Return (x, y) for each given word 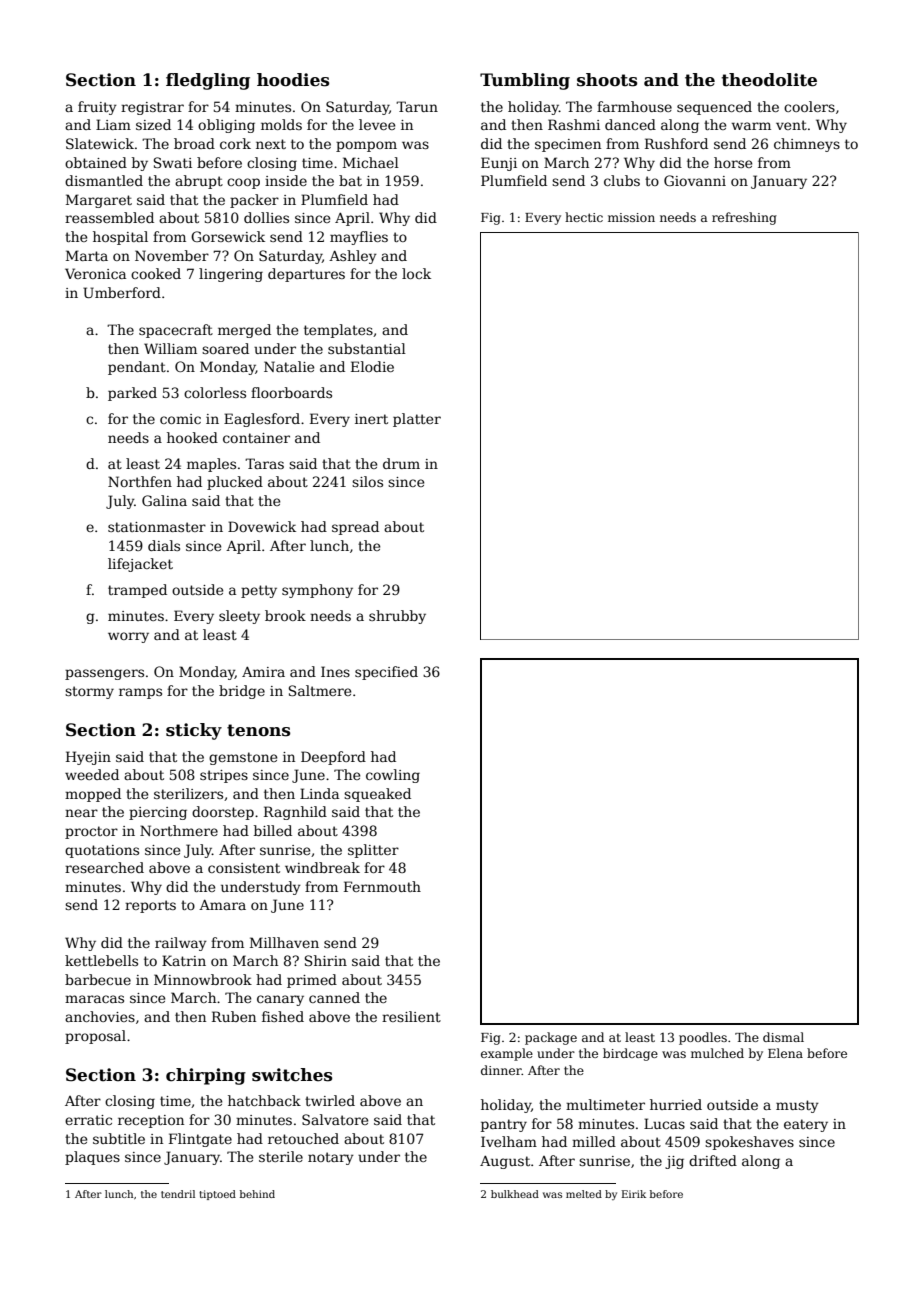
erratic (88, 1120)
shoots (607, 80)
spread (355, 528)
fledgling (208, 81)
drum (401, 463)
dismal (783, 1037)
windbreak (322, 867)
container (256, 438)
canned (334, 997)
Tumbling (525, 81)
